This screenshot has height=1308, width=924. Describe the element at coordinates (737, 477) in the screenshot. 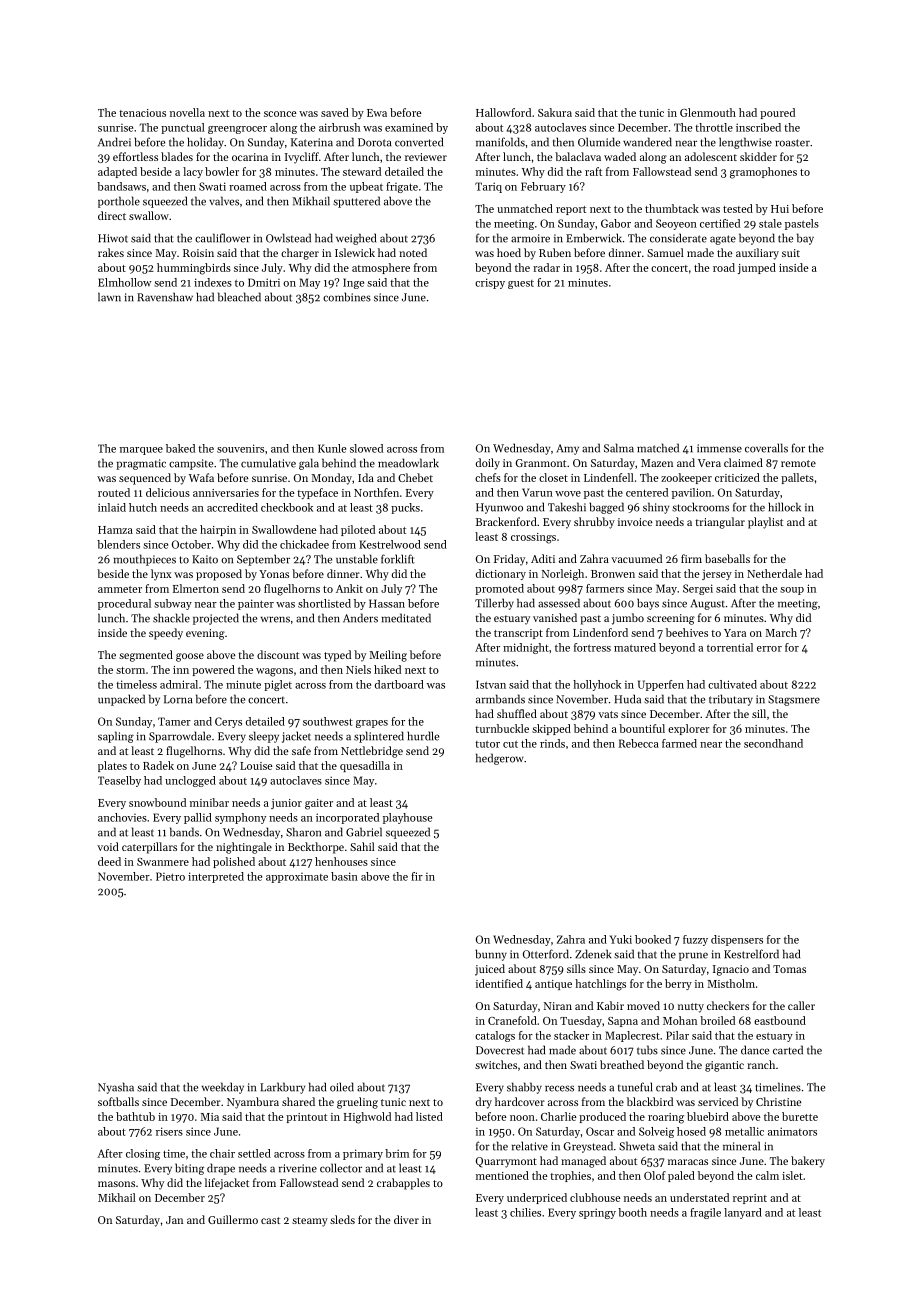

I see `criticized` at that location.
